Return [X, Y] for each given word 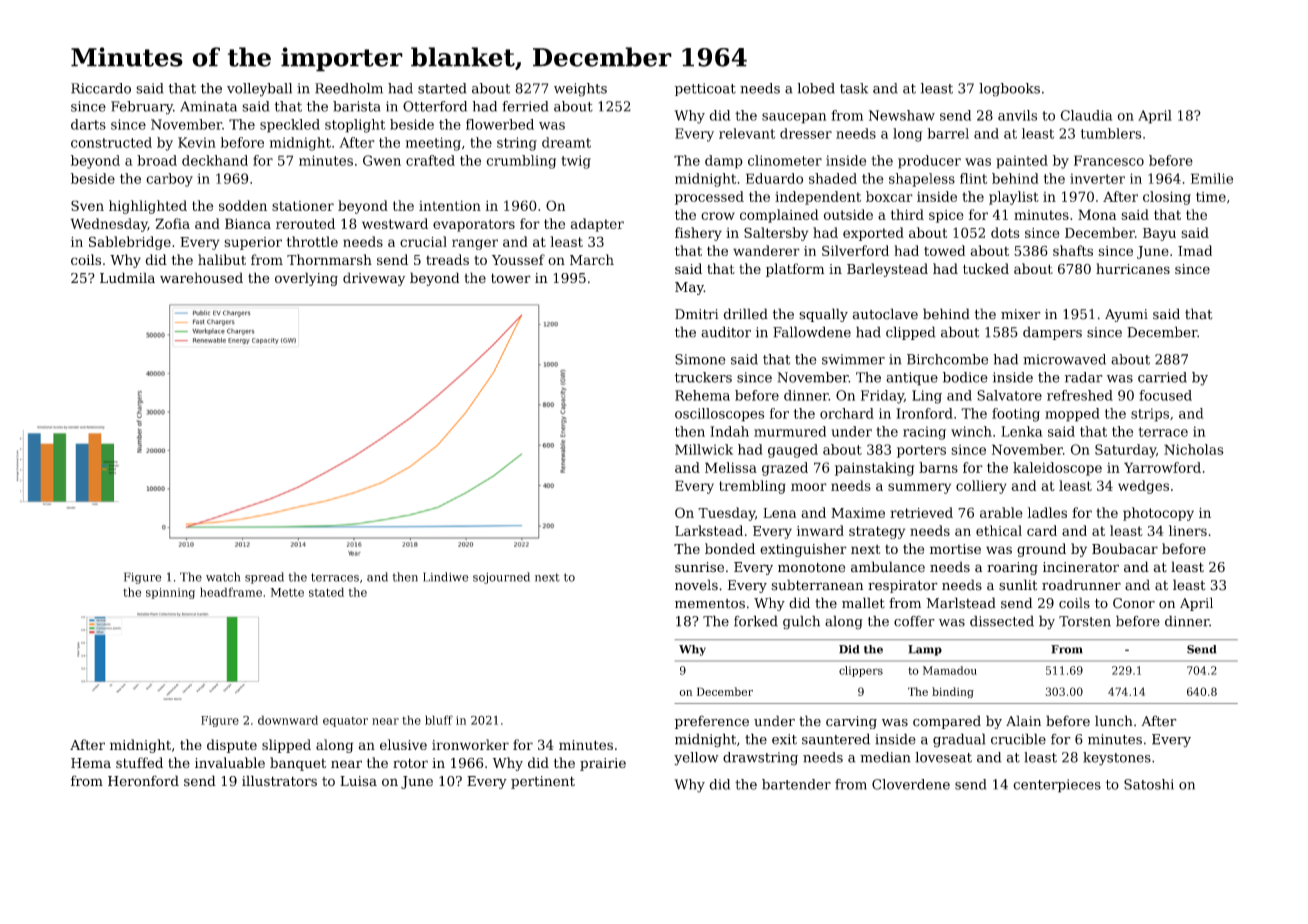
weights [580, 90]
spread [264, 578]
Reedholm [349, 88]
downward [288, 720]
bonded [730, 548]
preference [712, 722]
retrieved [921, 512]
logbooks [1009, 90]
